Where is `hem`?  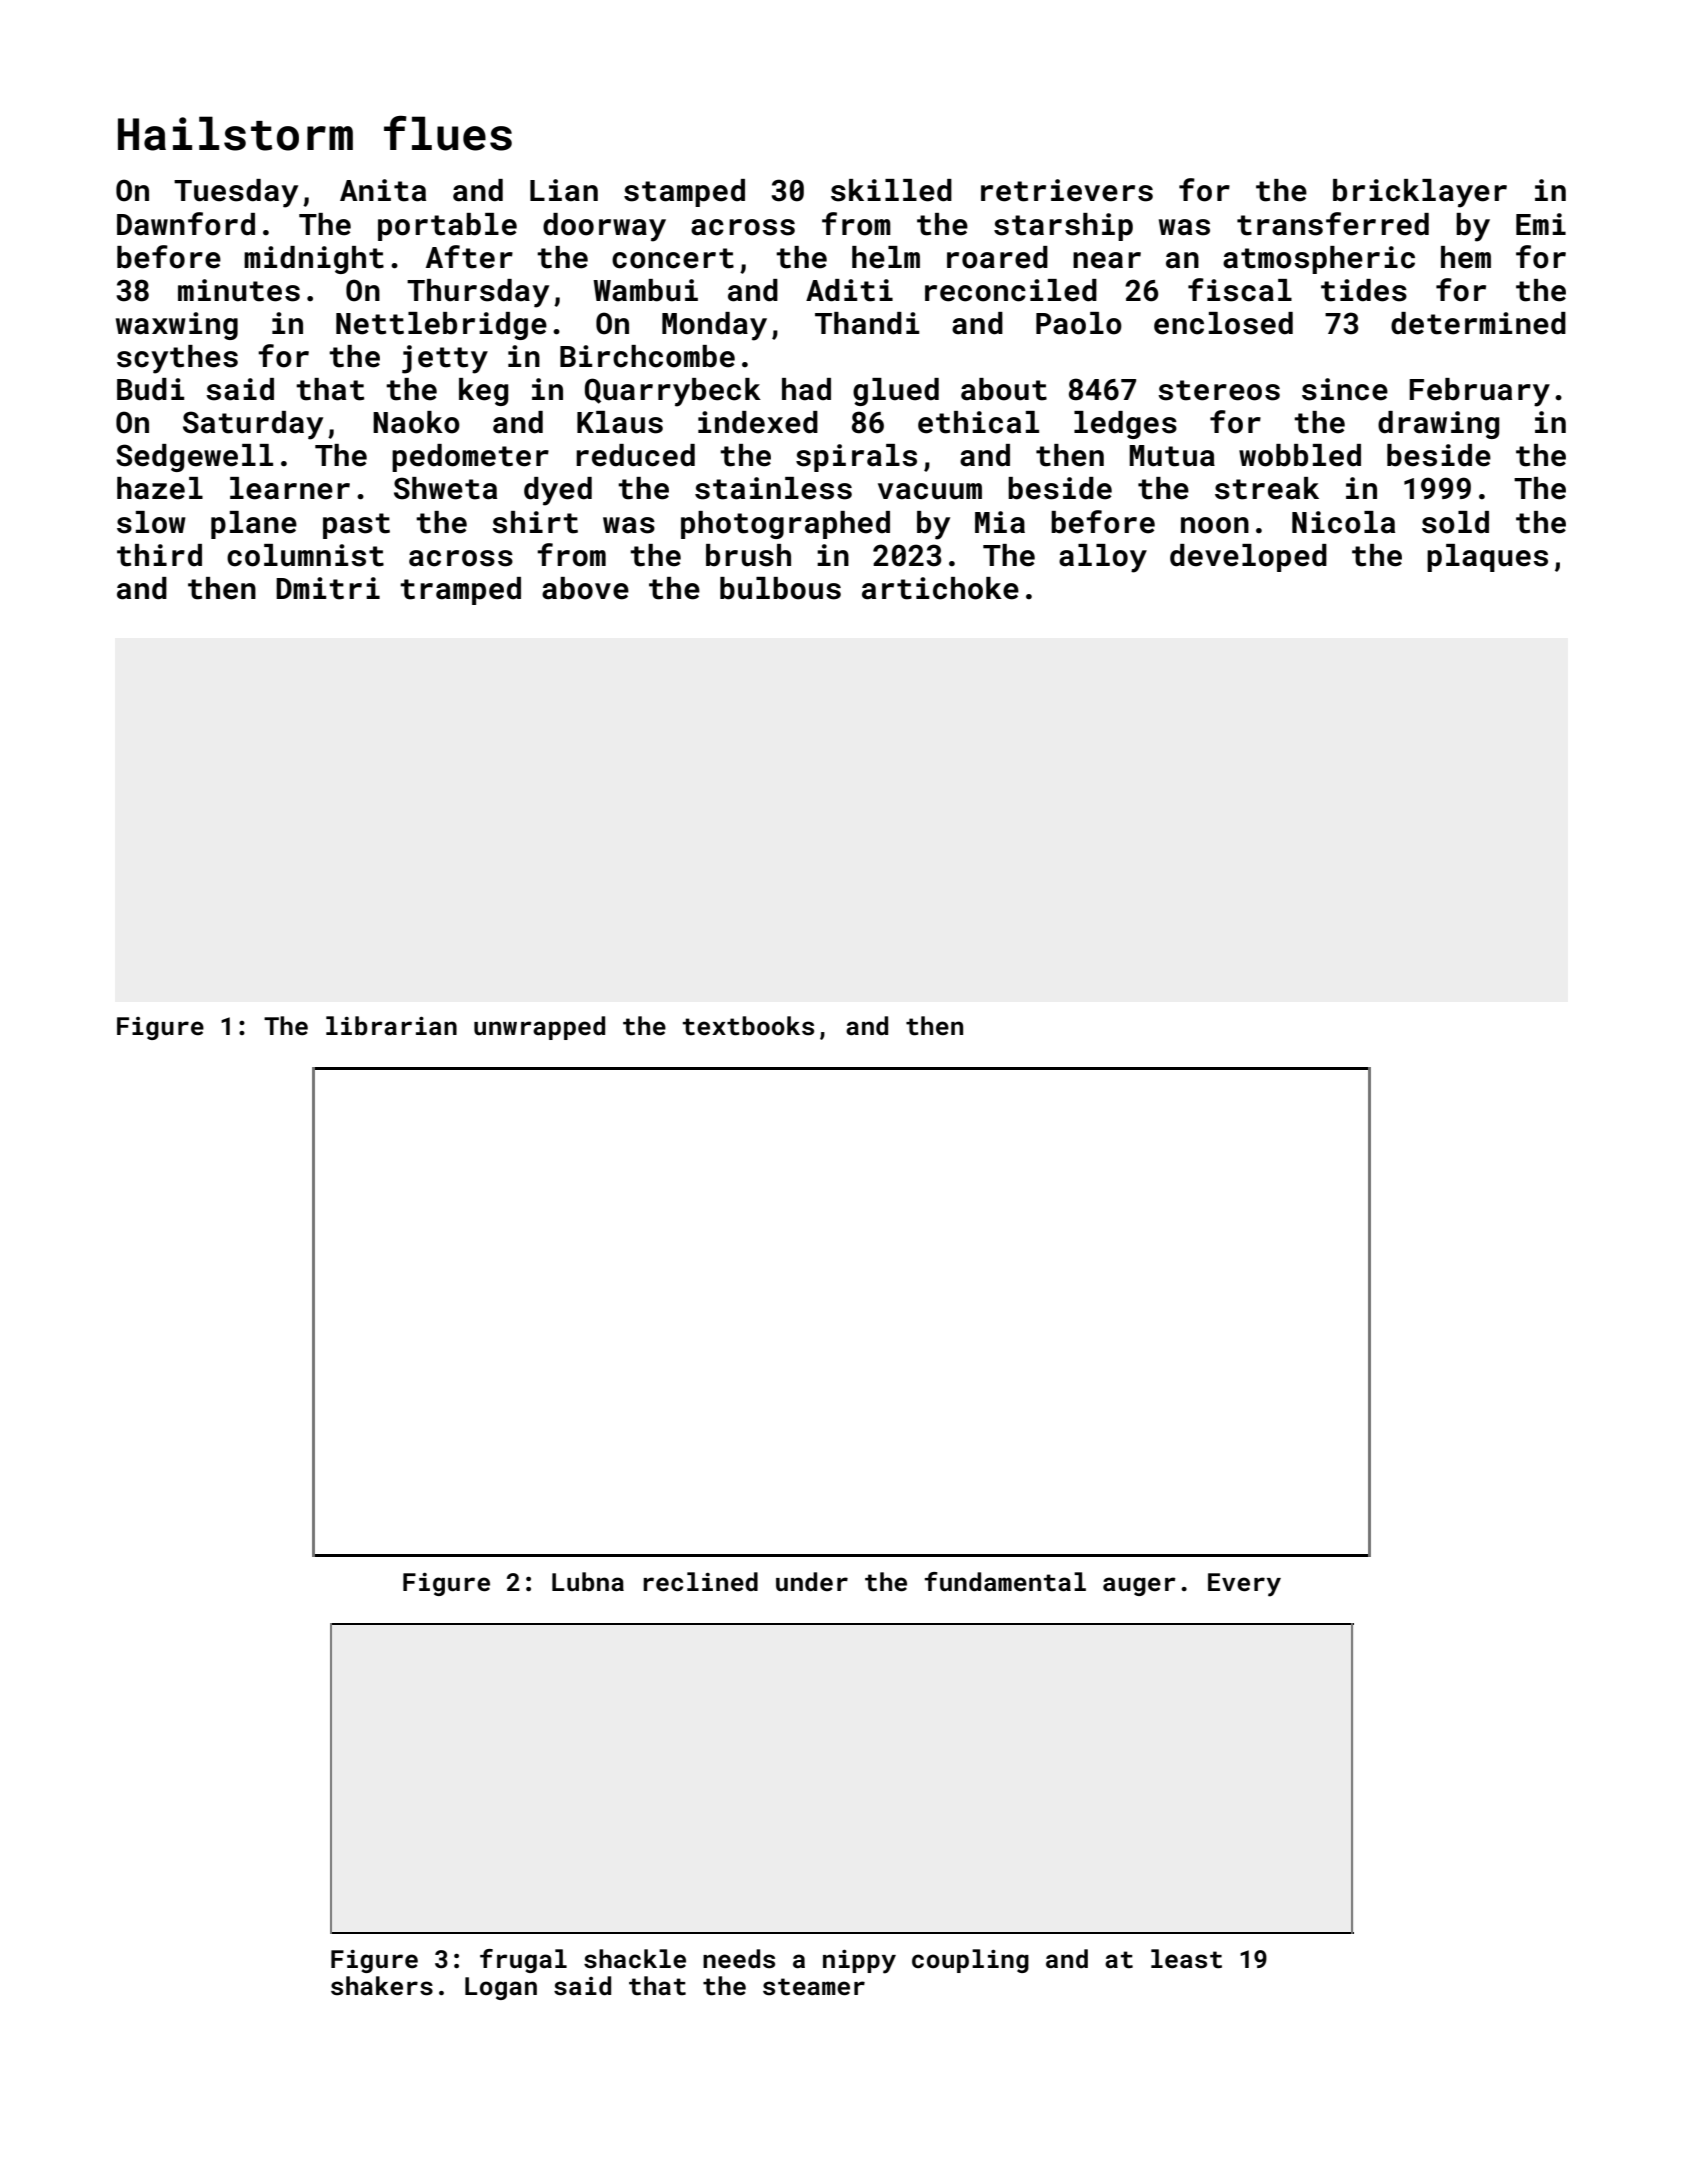
hem is located at coordinates (1466, 257).
